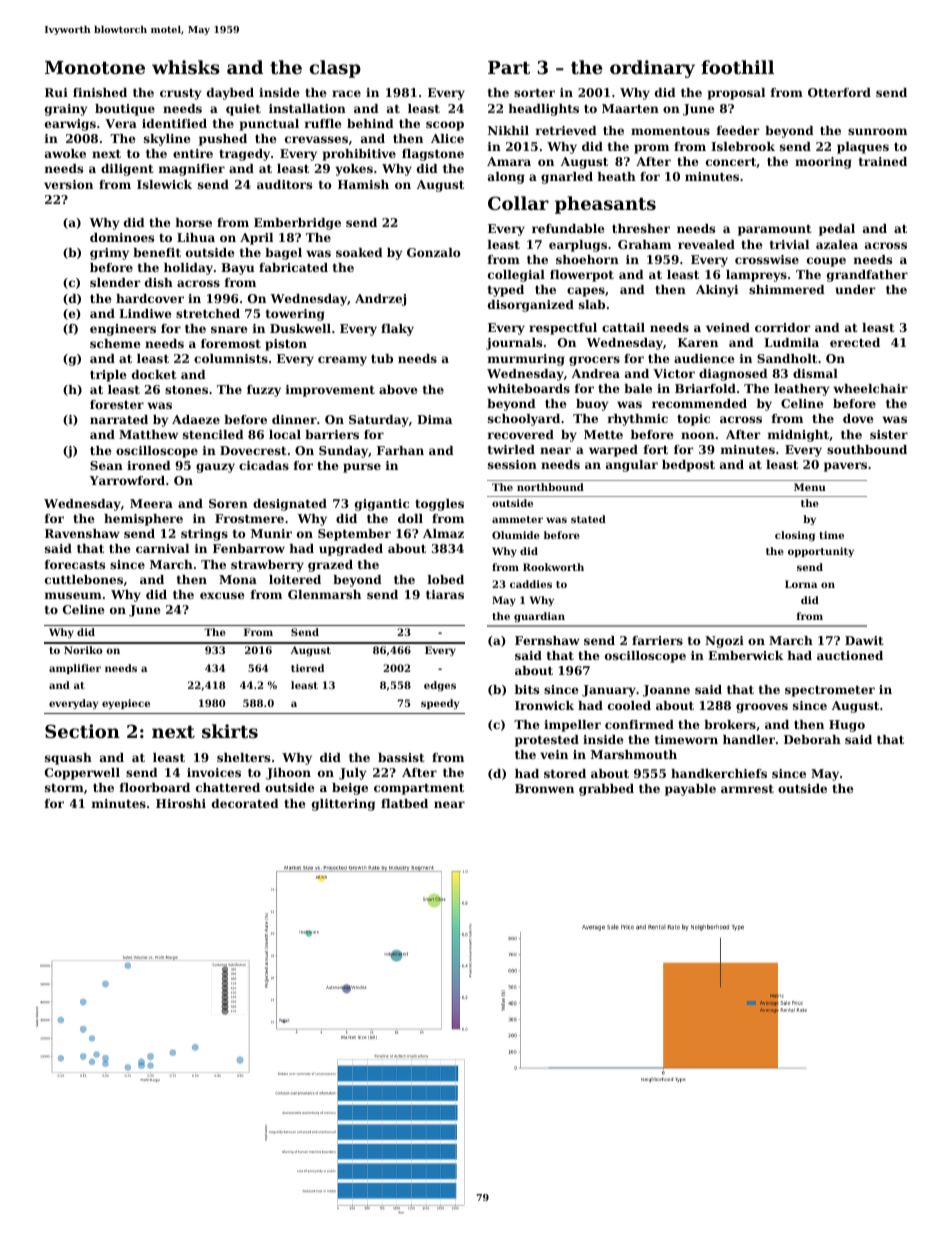 Image resolution: width=952 pixels, height=1233 pixels. Describe the element at coordinates (666, 691) in the document. I see `Joanne` at that location.
